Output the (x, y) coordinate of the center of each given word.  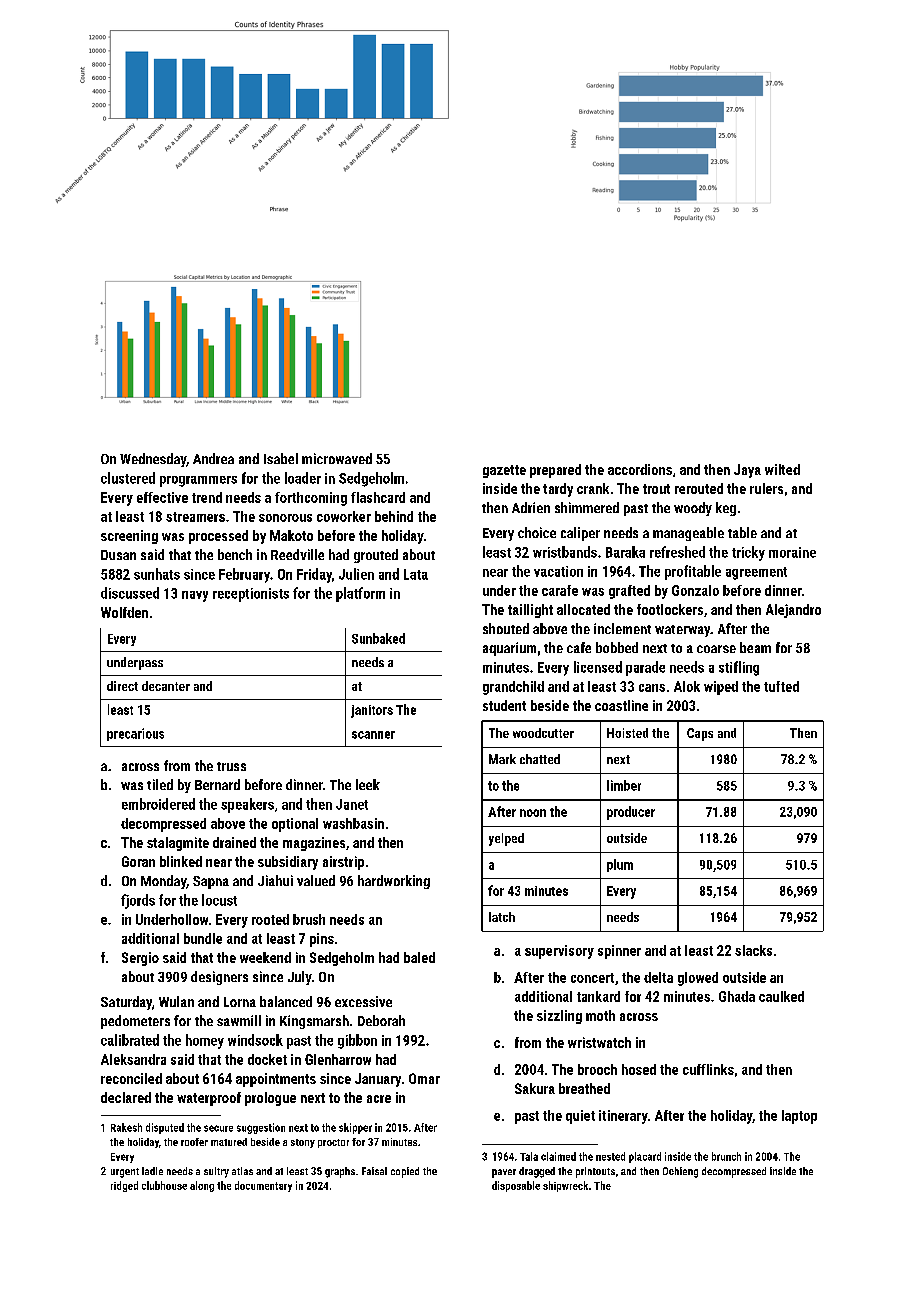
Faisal (374, 1171)
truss (231, 766)
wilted (782, 469)
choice (537, 532)
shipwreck (565, 1186)
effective (162, 497)
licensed (598, 667)
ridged (124, 1186)
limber (624, 785)
